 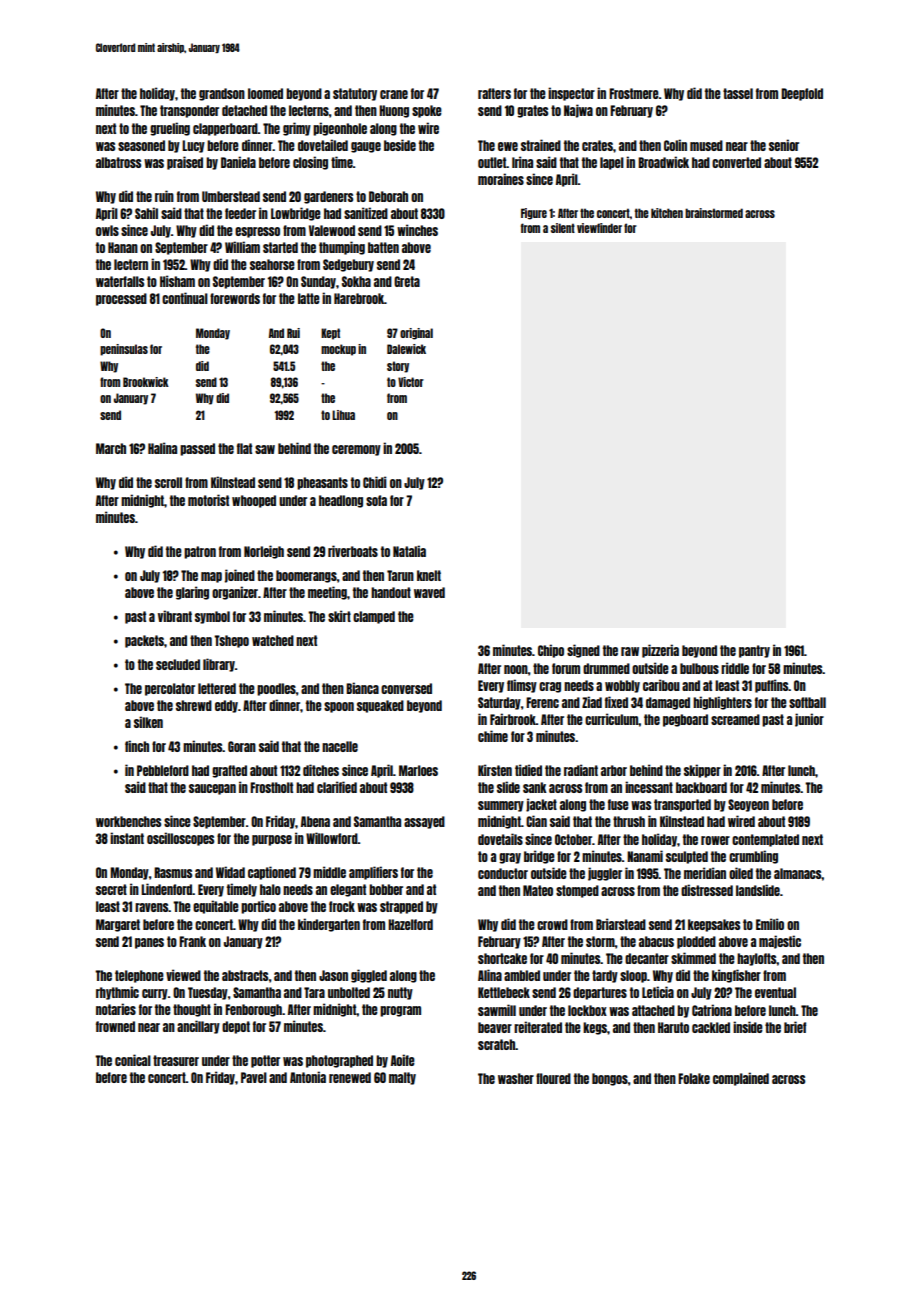 What do you see at coordinates (144, 641) in the document?
I see `packets` at bounding box center [144, 641].
